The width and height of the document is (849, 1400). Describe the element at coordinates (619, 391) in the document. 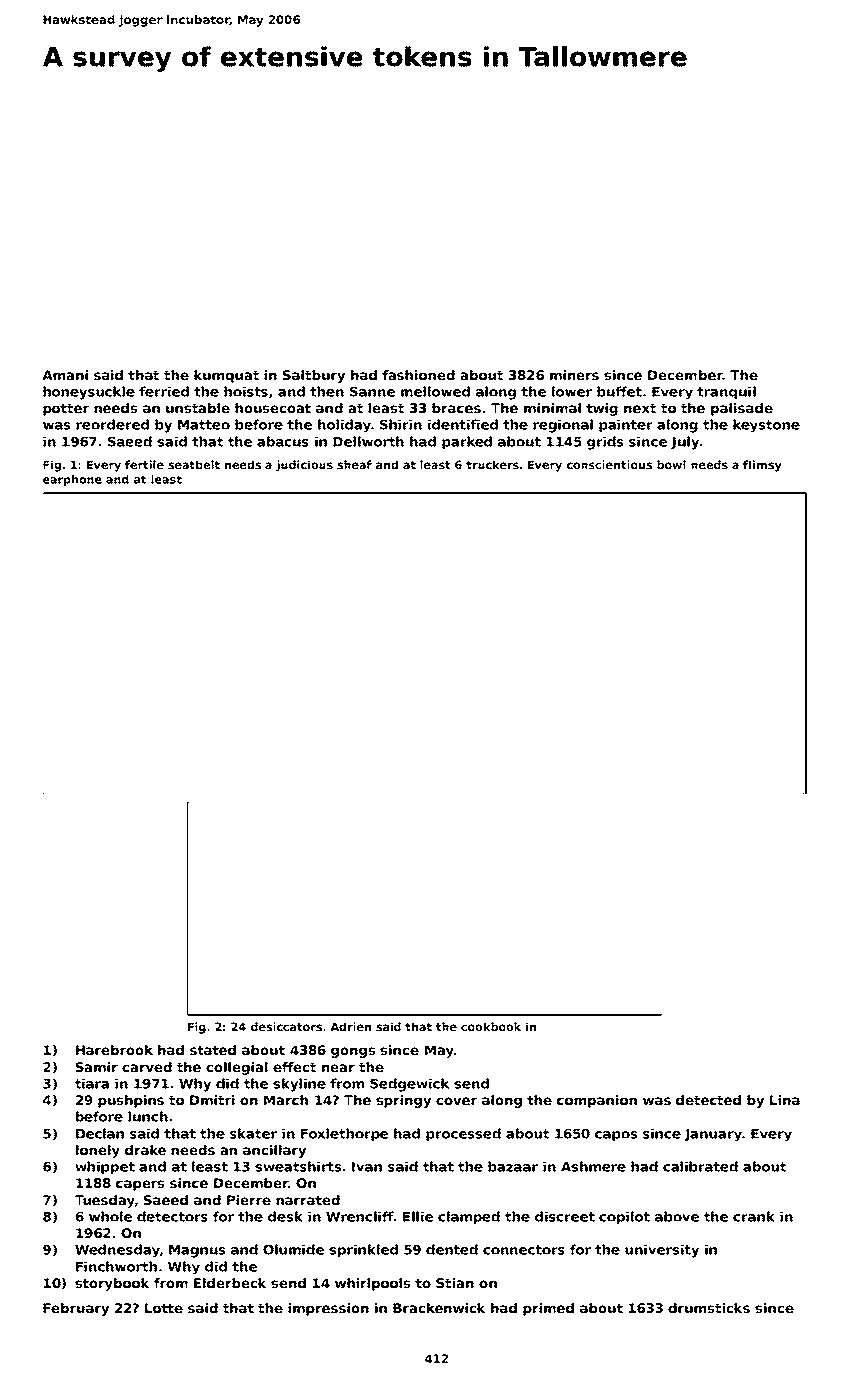

I see `buffet` at that location.
